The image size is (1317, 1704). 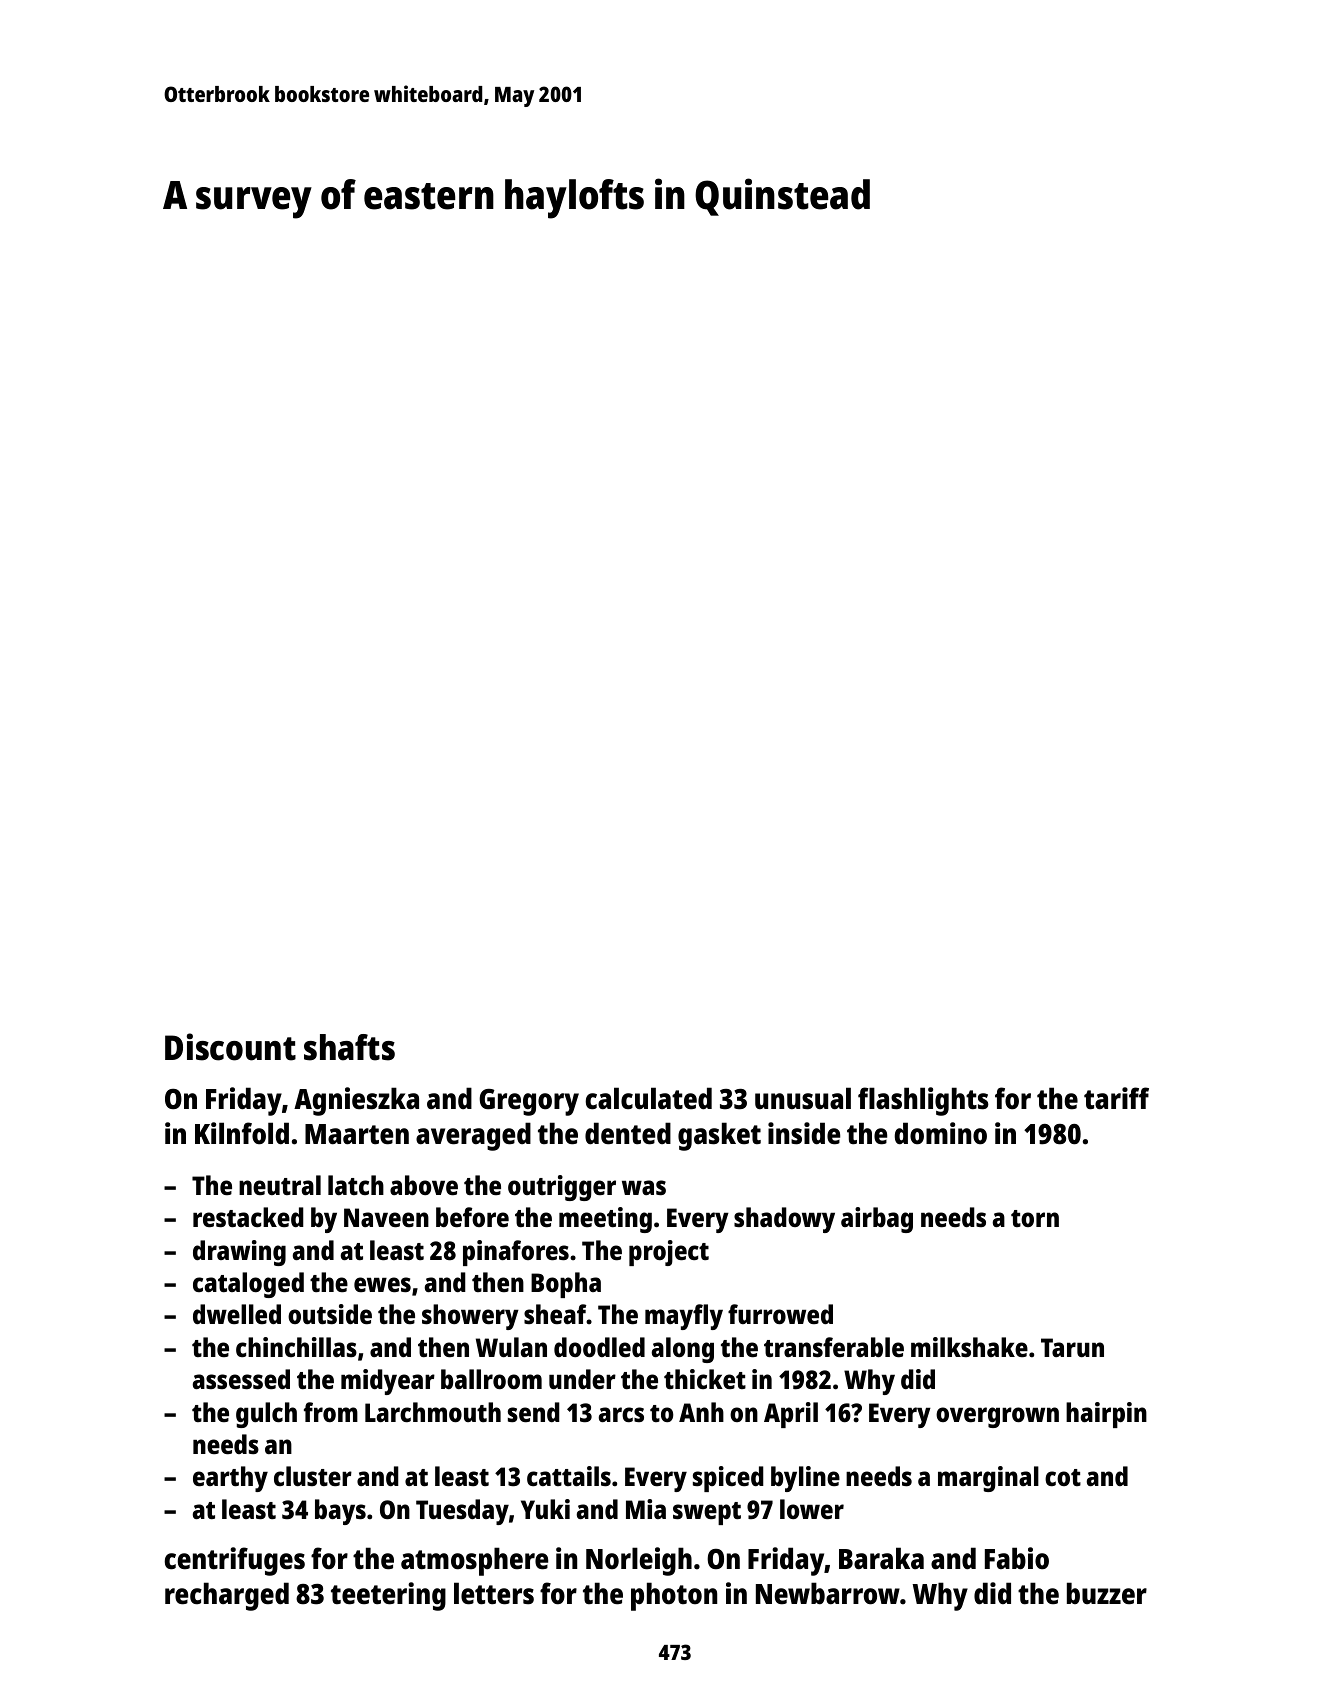 I want to click on Discount, so click(x=230, y=1047).
